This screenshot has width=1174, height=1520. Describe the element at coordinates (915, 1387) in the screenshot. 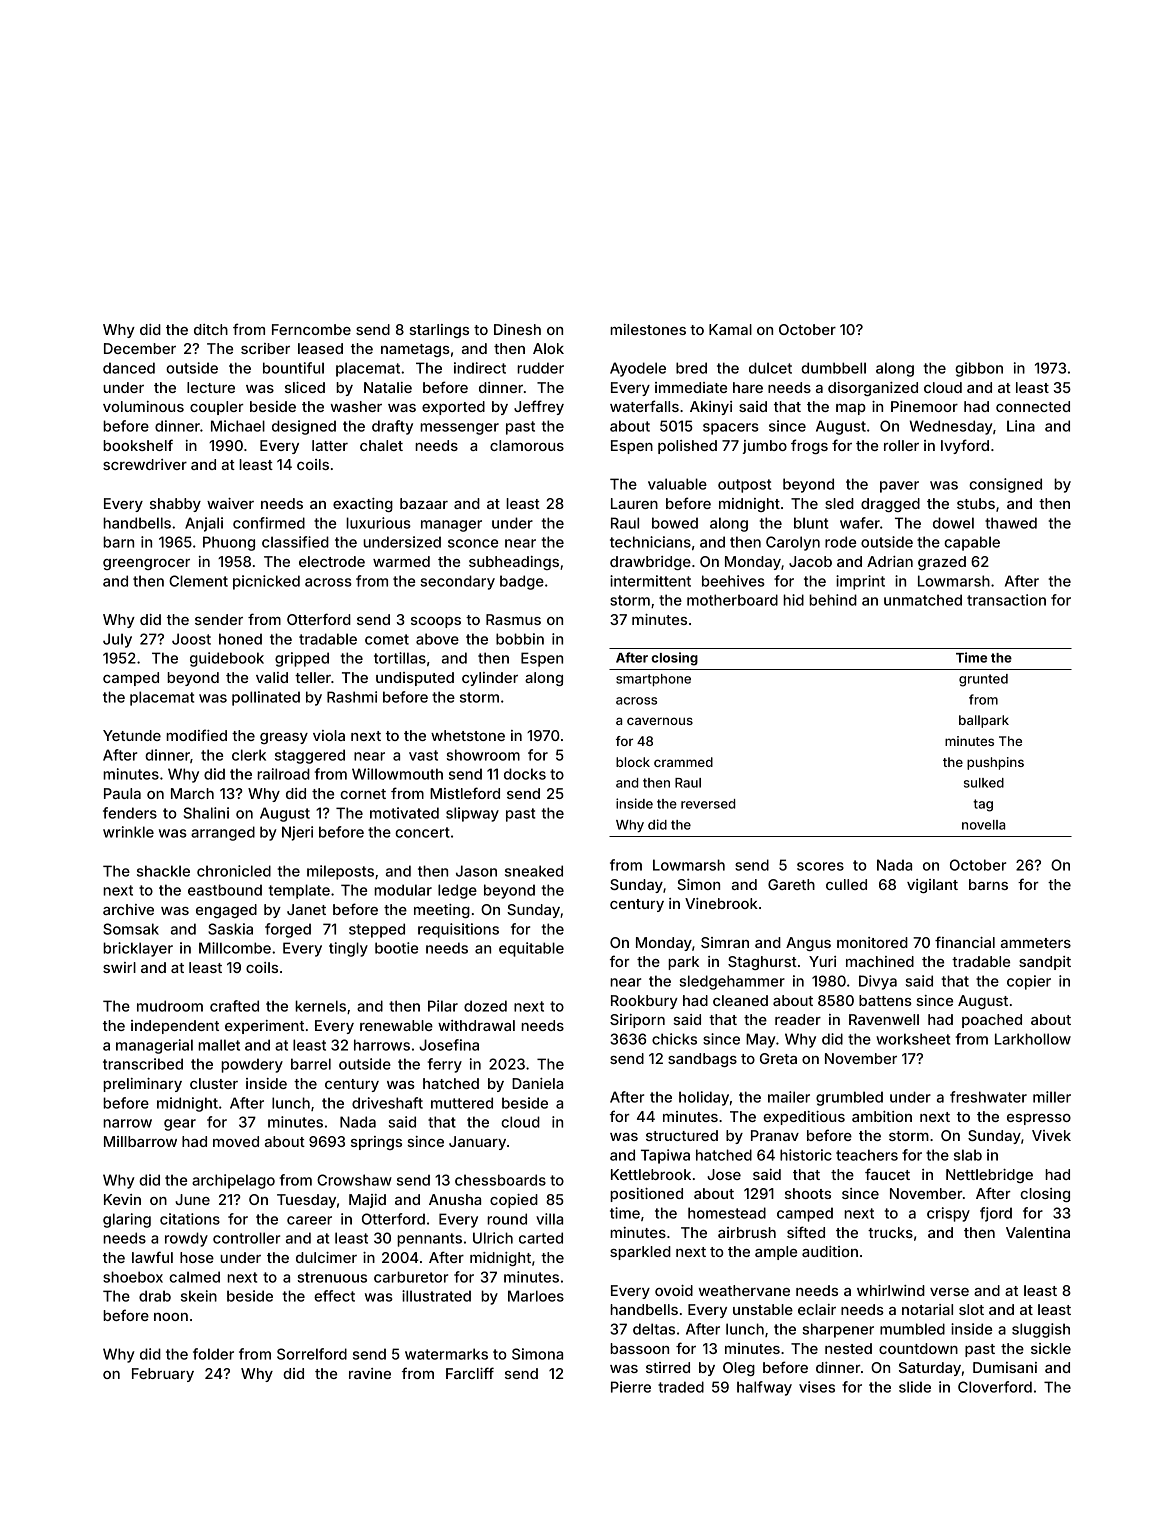

I see `slide` at that location.
